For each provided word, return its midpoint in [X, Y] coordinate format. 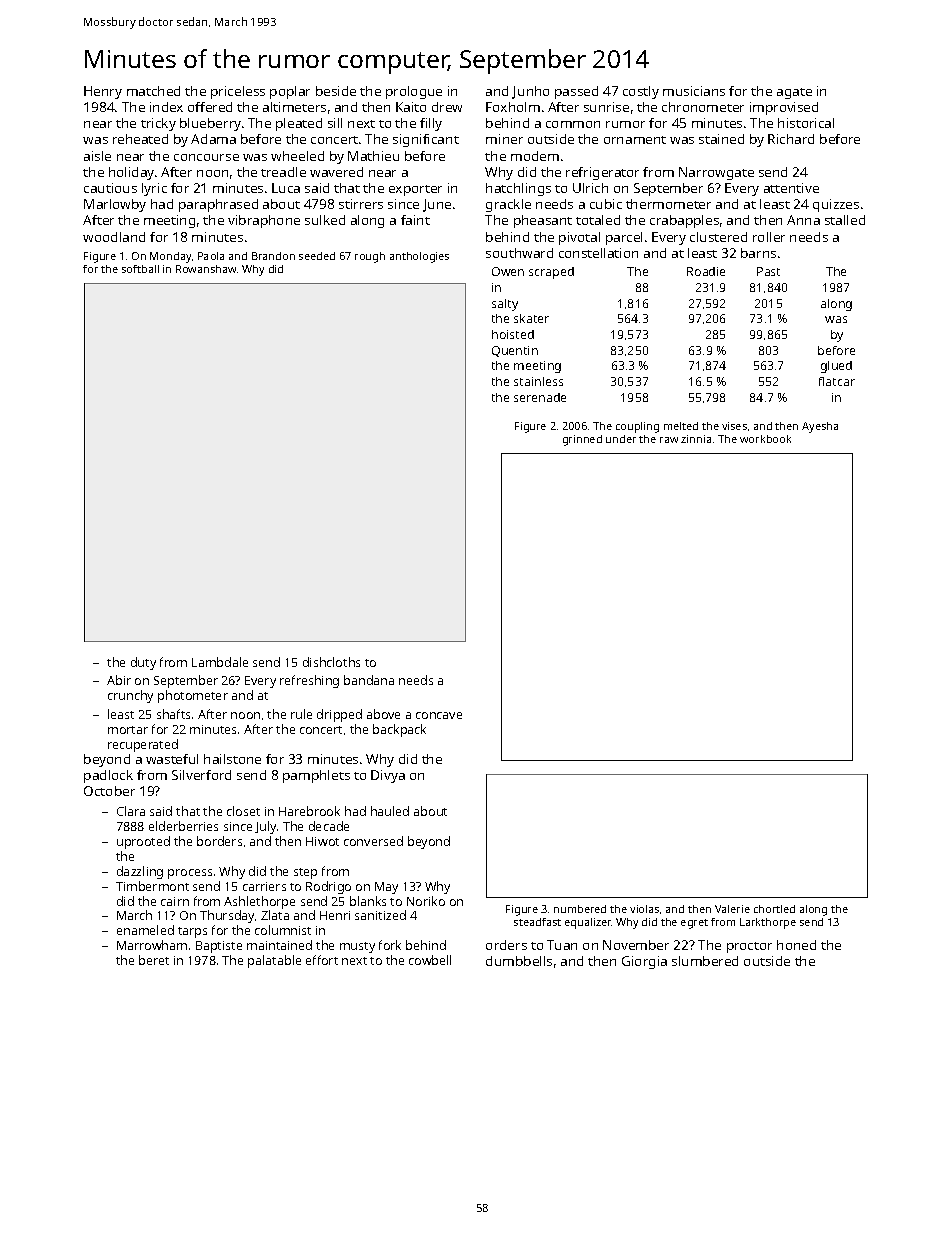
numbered [580, 909]
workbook [765, 439]
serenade [540, 397]
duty [143, 663]
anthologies [419, 257]
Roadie [706, 271]
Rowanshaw [206, 269]
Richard [791, 139]
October [109, 791]
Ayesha [820, 427]
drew [447, 107]
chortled [774, 909]
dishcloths [331, 662]
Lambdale [220, 662]
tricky [158, 124]
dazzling [140, 872]
